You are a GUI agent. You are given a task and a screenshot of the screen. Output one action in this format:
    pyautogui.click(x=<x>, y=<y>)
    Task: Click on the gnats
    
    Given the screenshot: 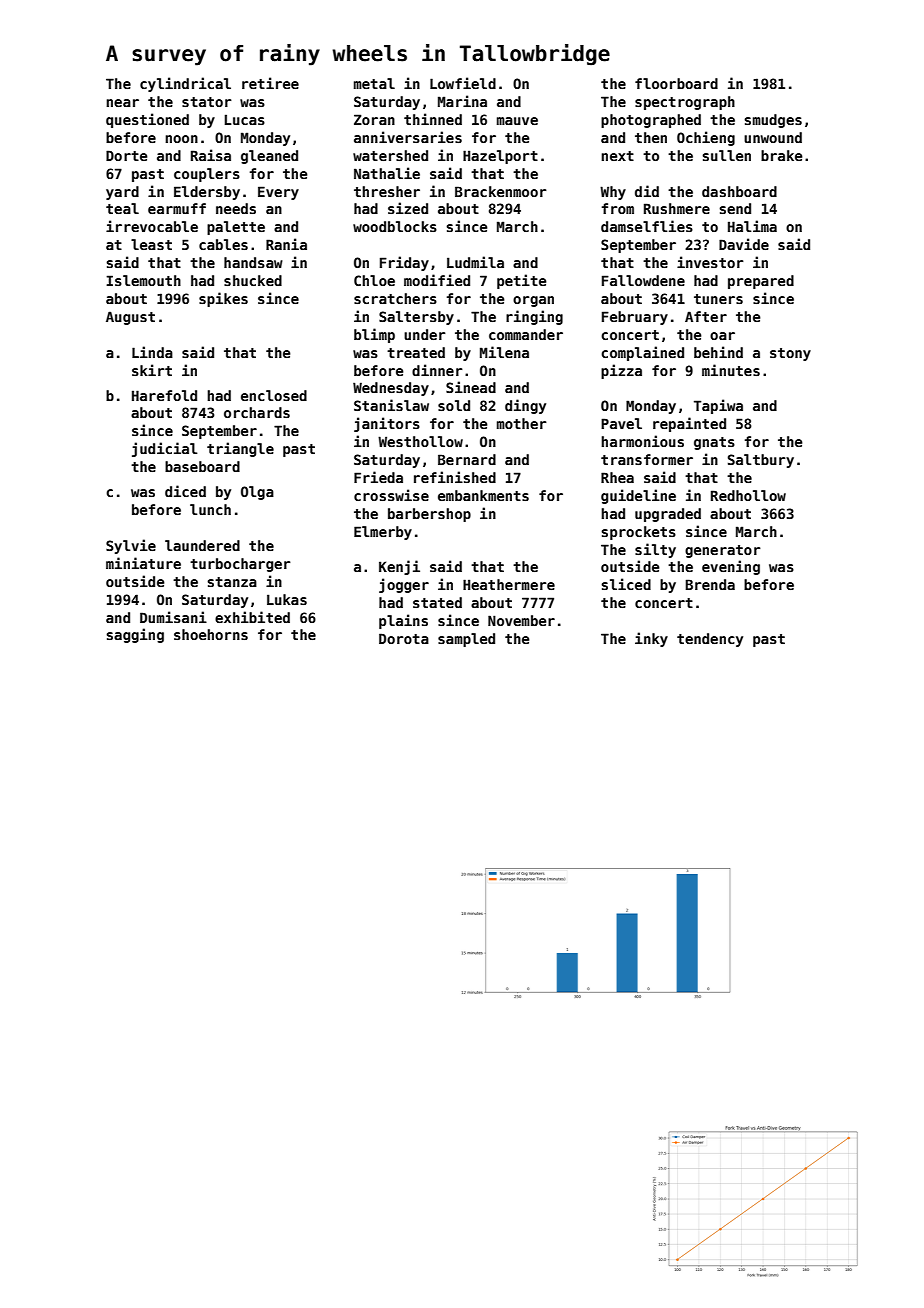 What is the action you would take?
    pyautogui.click(x=714, y=443)
